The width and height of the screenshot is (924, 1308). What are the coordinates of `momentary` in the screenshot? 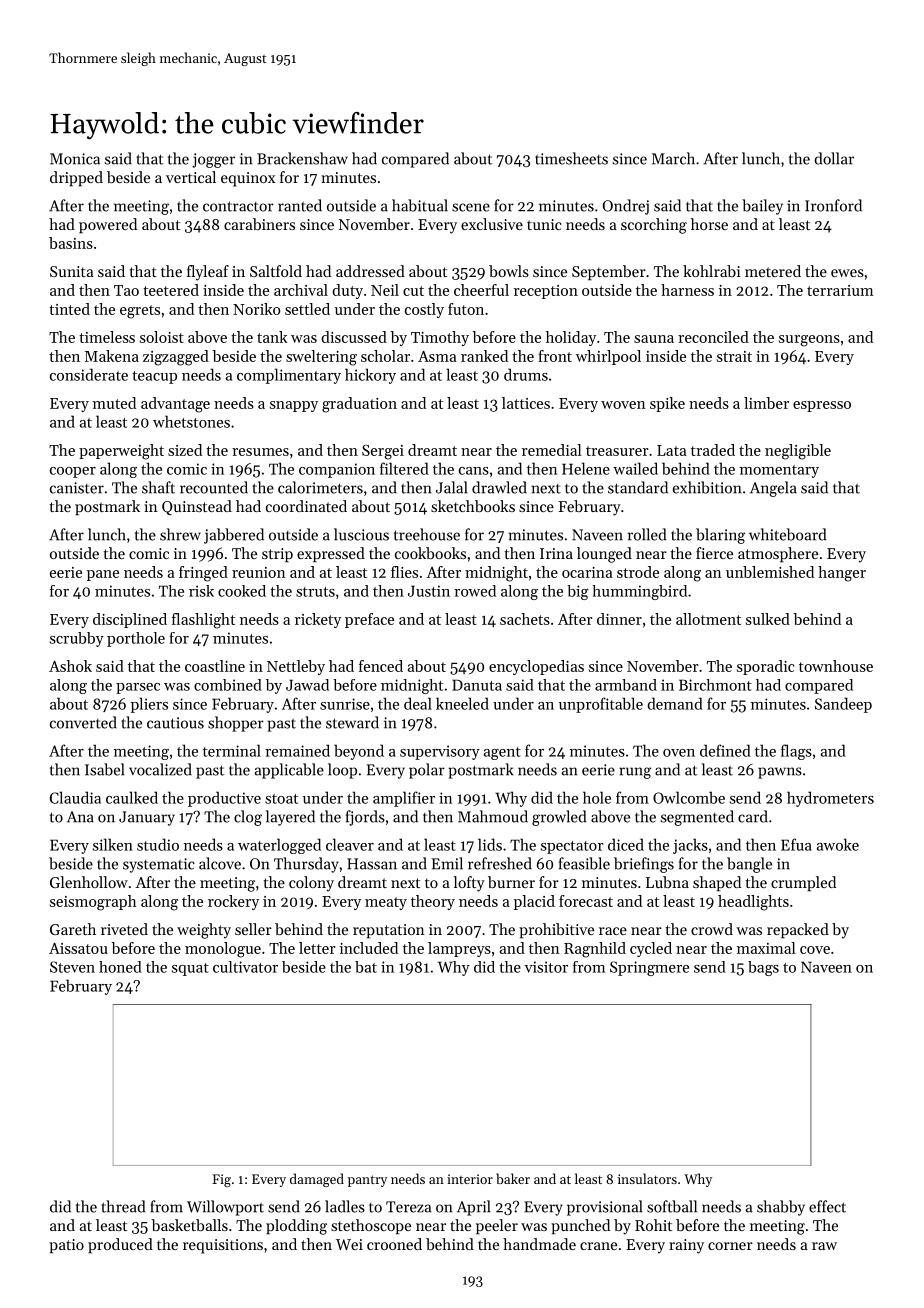 It's located at (779, 471).
